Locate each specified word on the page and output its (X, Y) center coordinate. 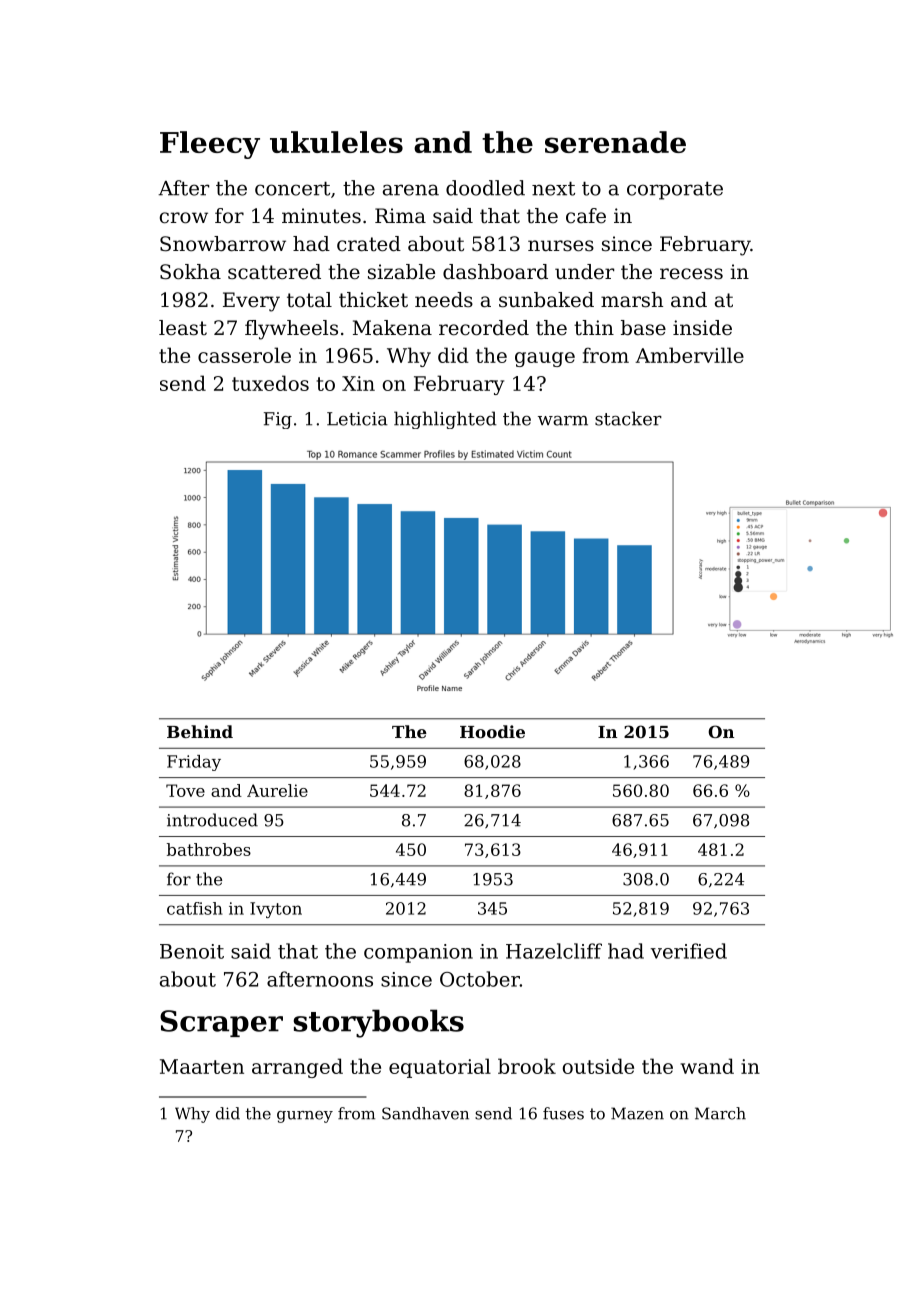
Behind (200, 731)
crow (184, 218)
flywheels (291, 330)
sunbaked (546, 299)
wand (707, 1066)
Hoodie (492, 731)
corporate (675, 191)
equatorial (440, 1068)
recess (691, 274)
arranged (297, 1068)
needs (444, 299)
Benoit (192, 951)
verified (689, 951)
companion (418, 953)
